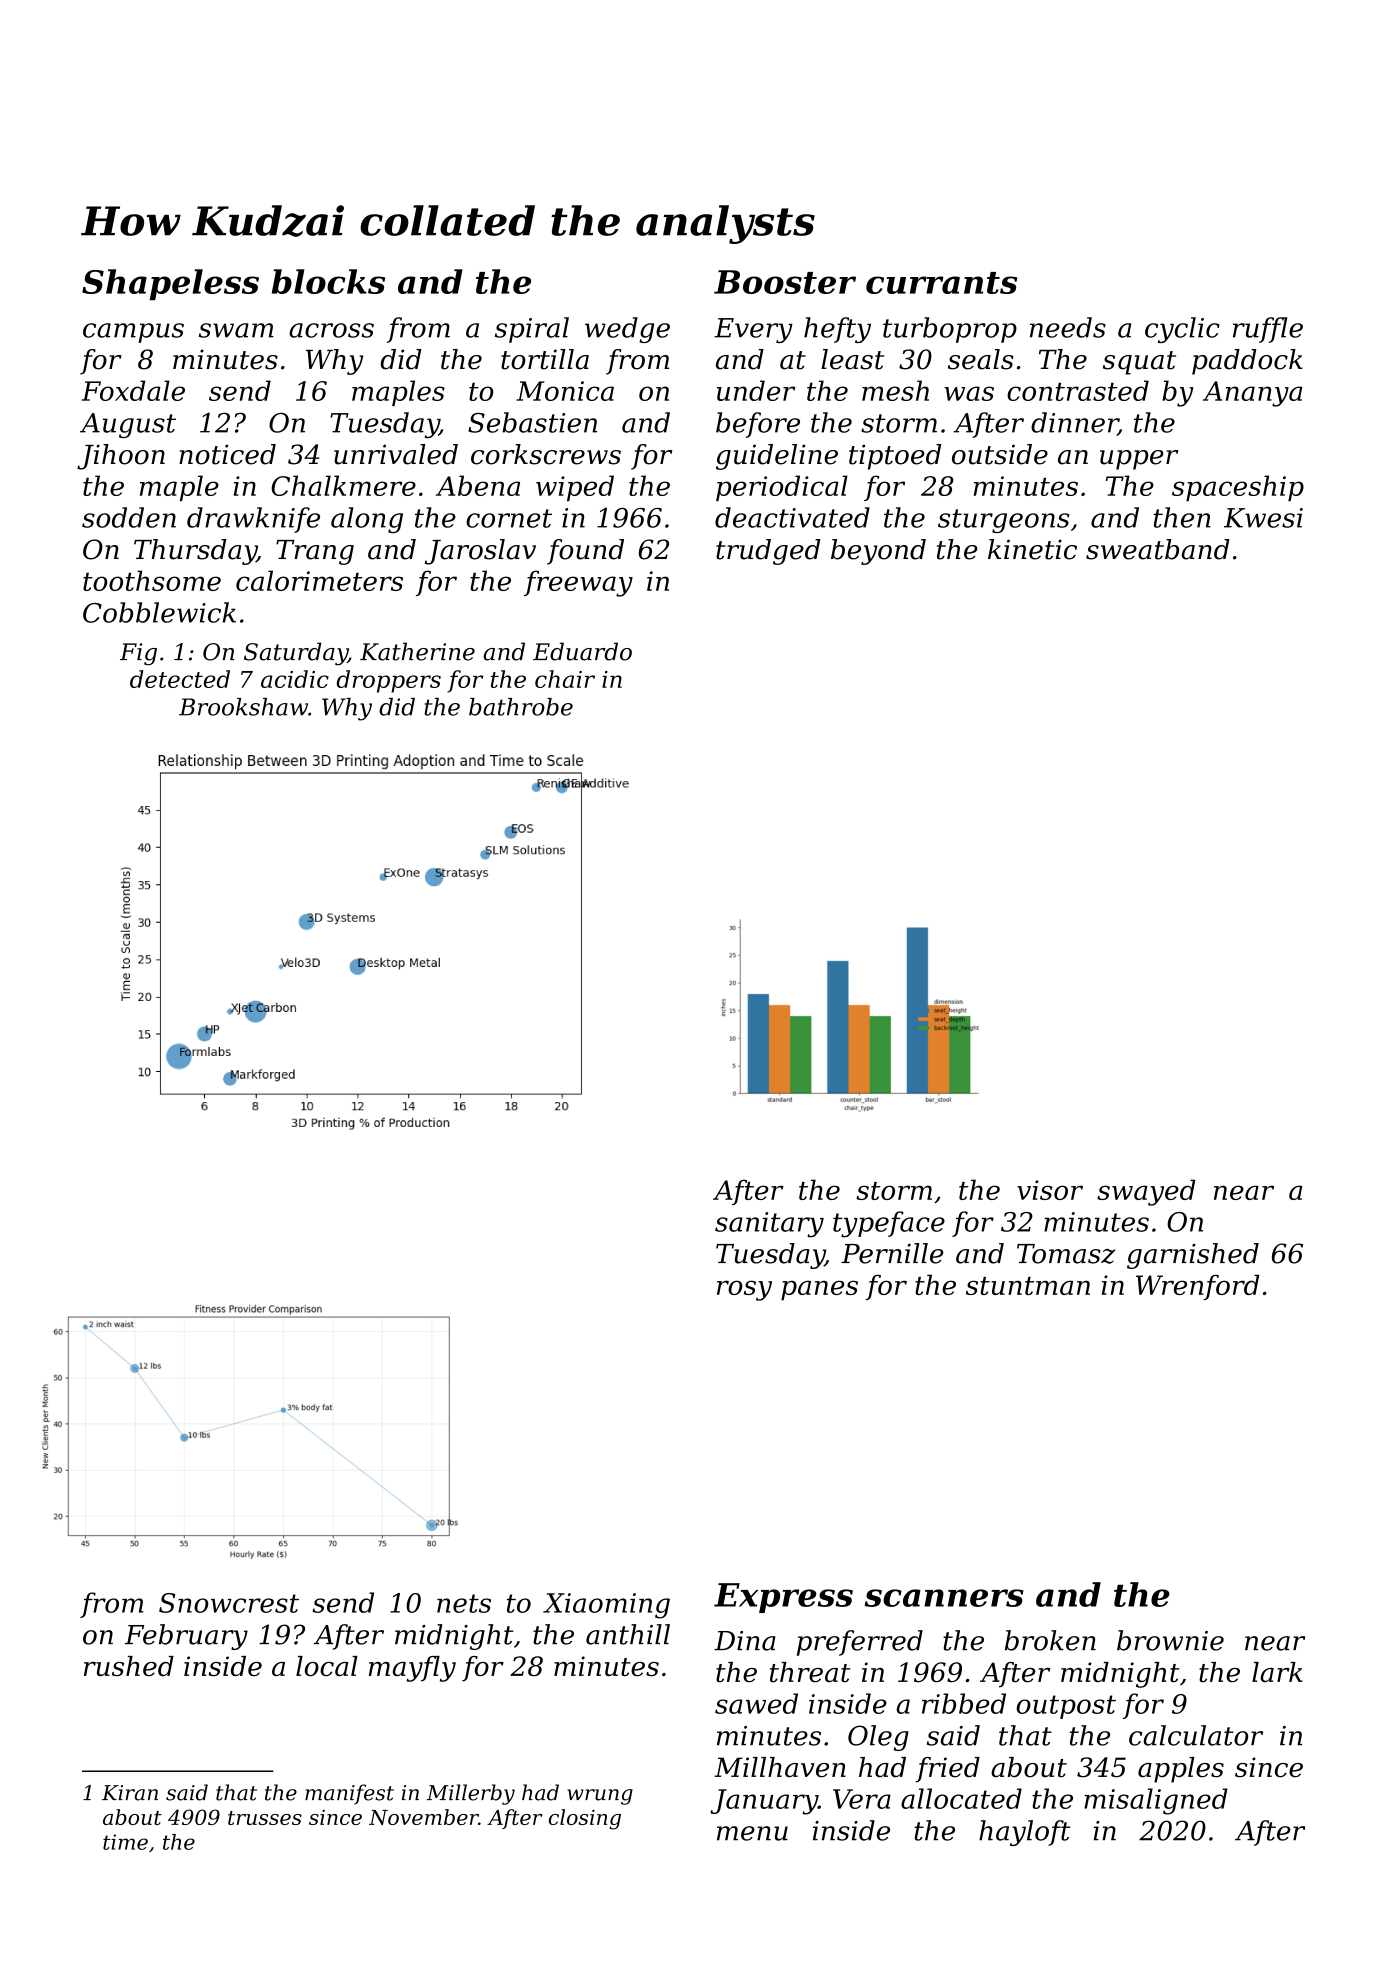  I want to click on campus, so click(133, 333).
